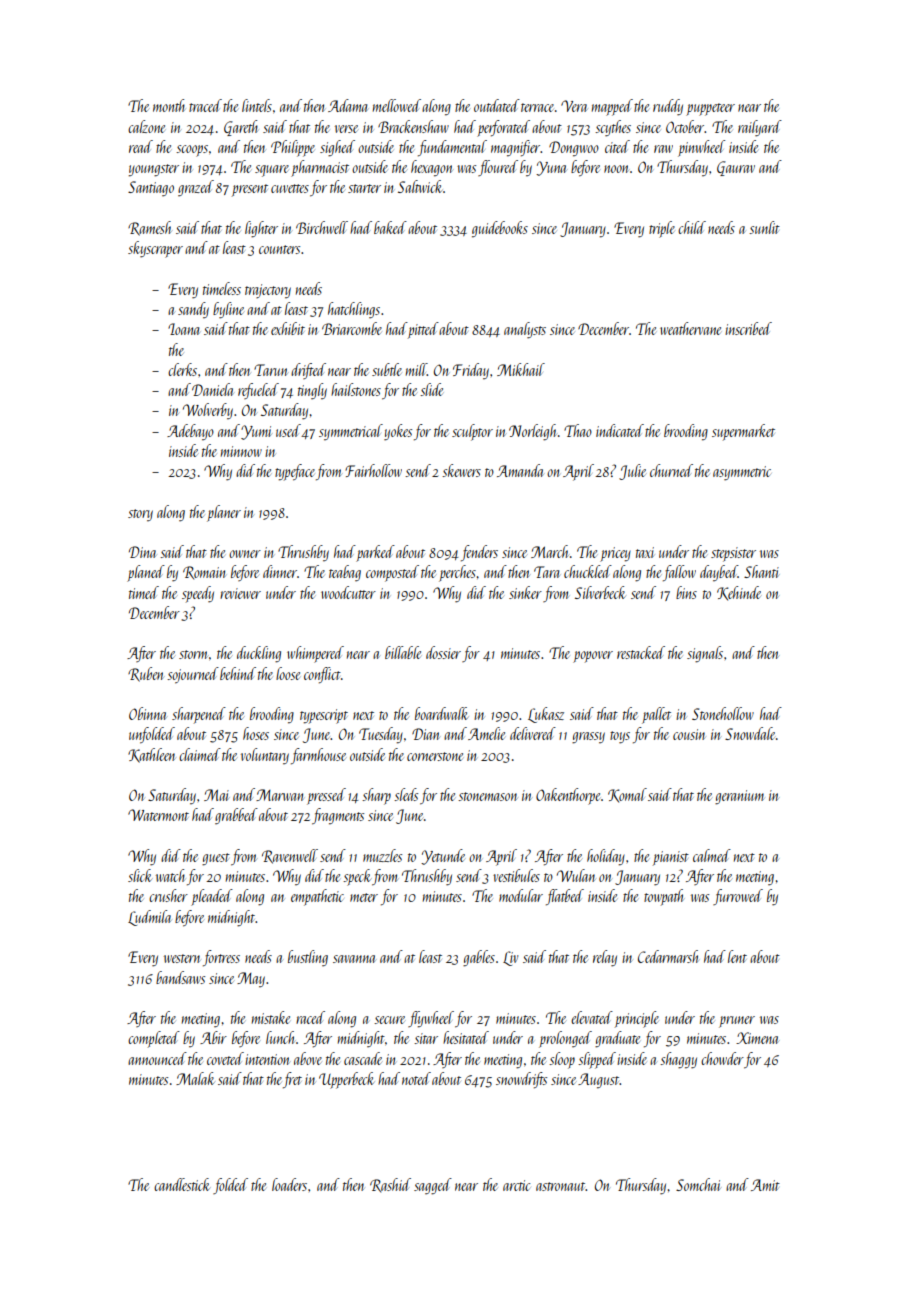 The image size is (908, 1316). I want to click on Cedarmarsh, so click(668, 956).
